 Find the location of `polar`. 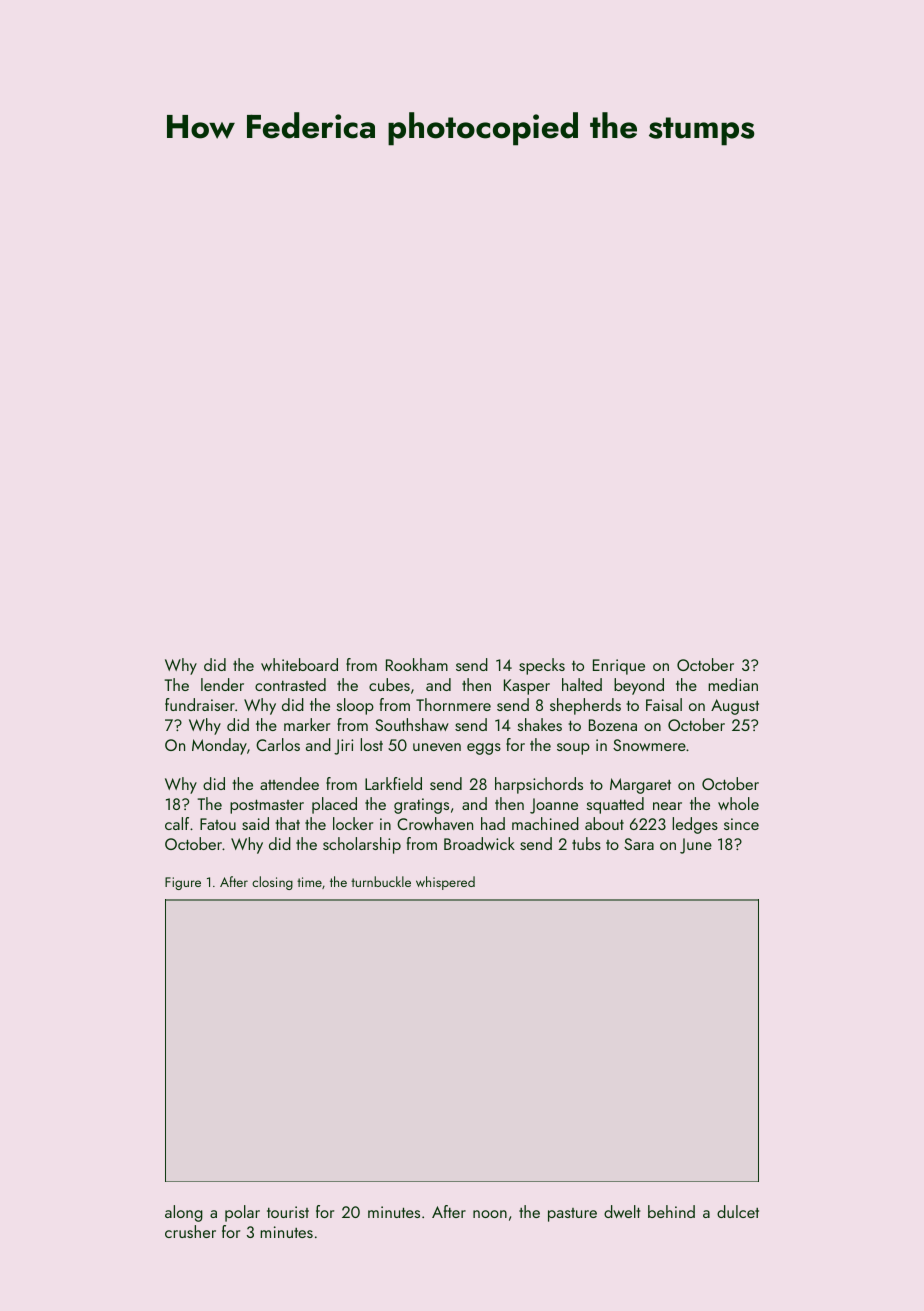

polar is located at coordinates (242, 1213).
